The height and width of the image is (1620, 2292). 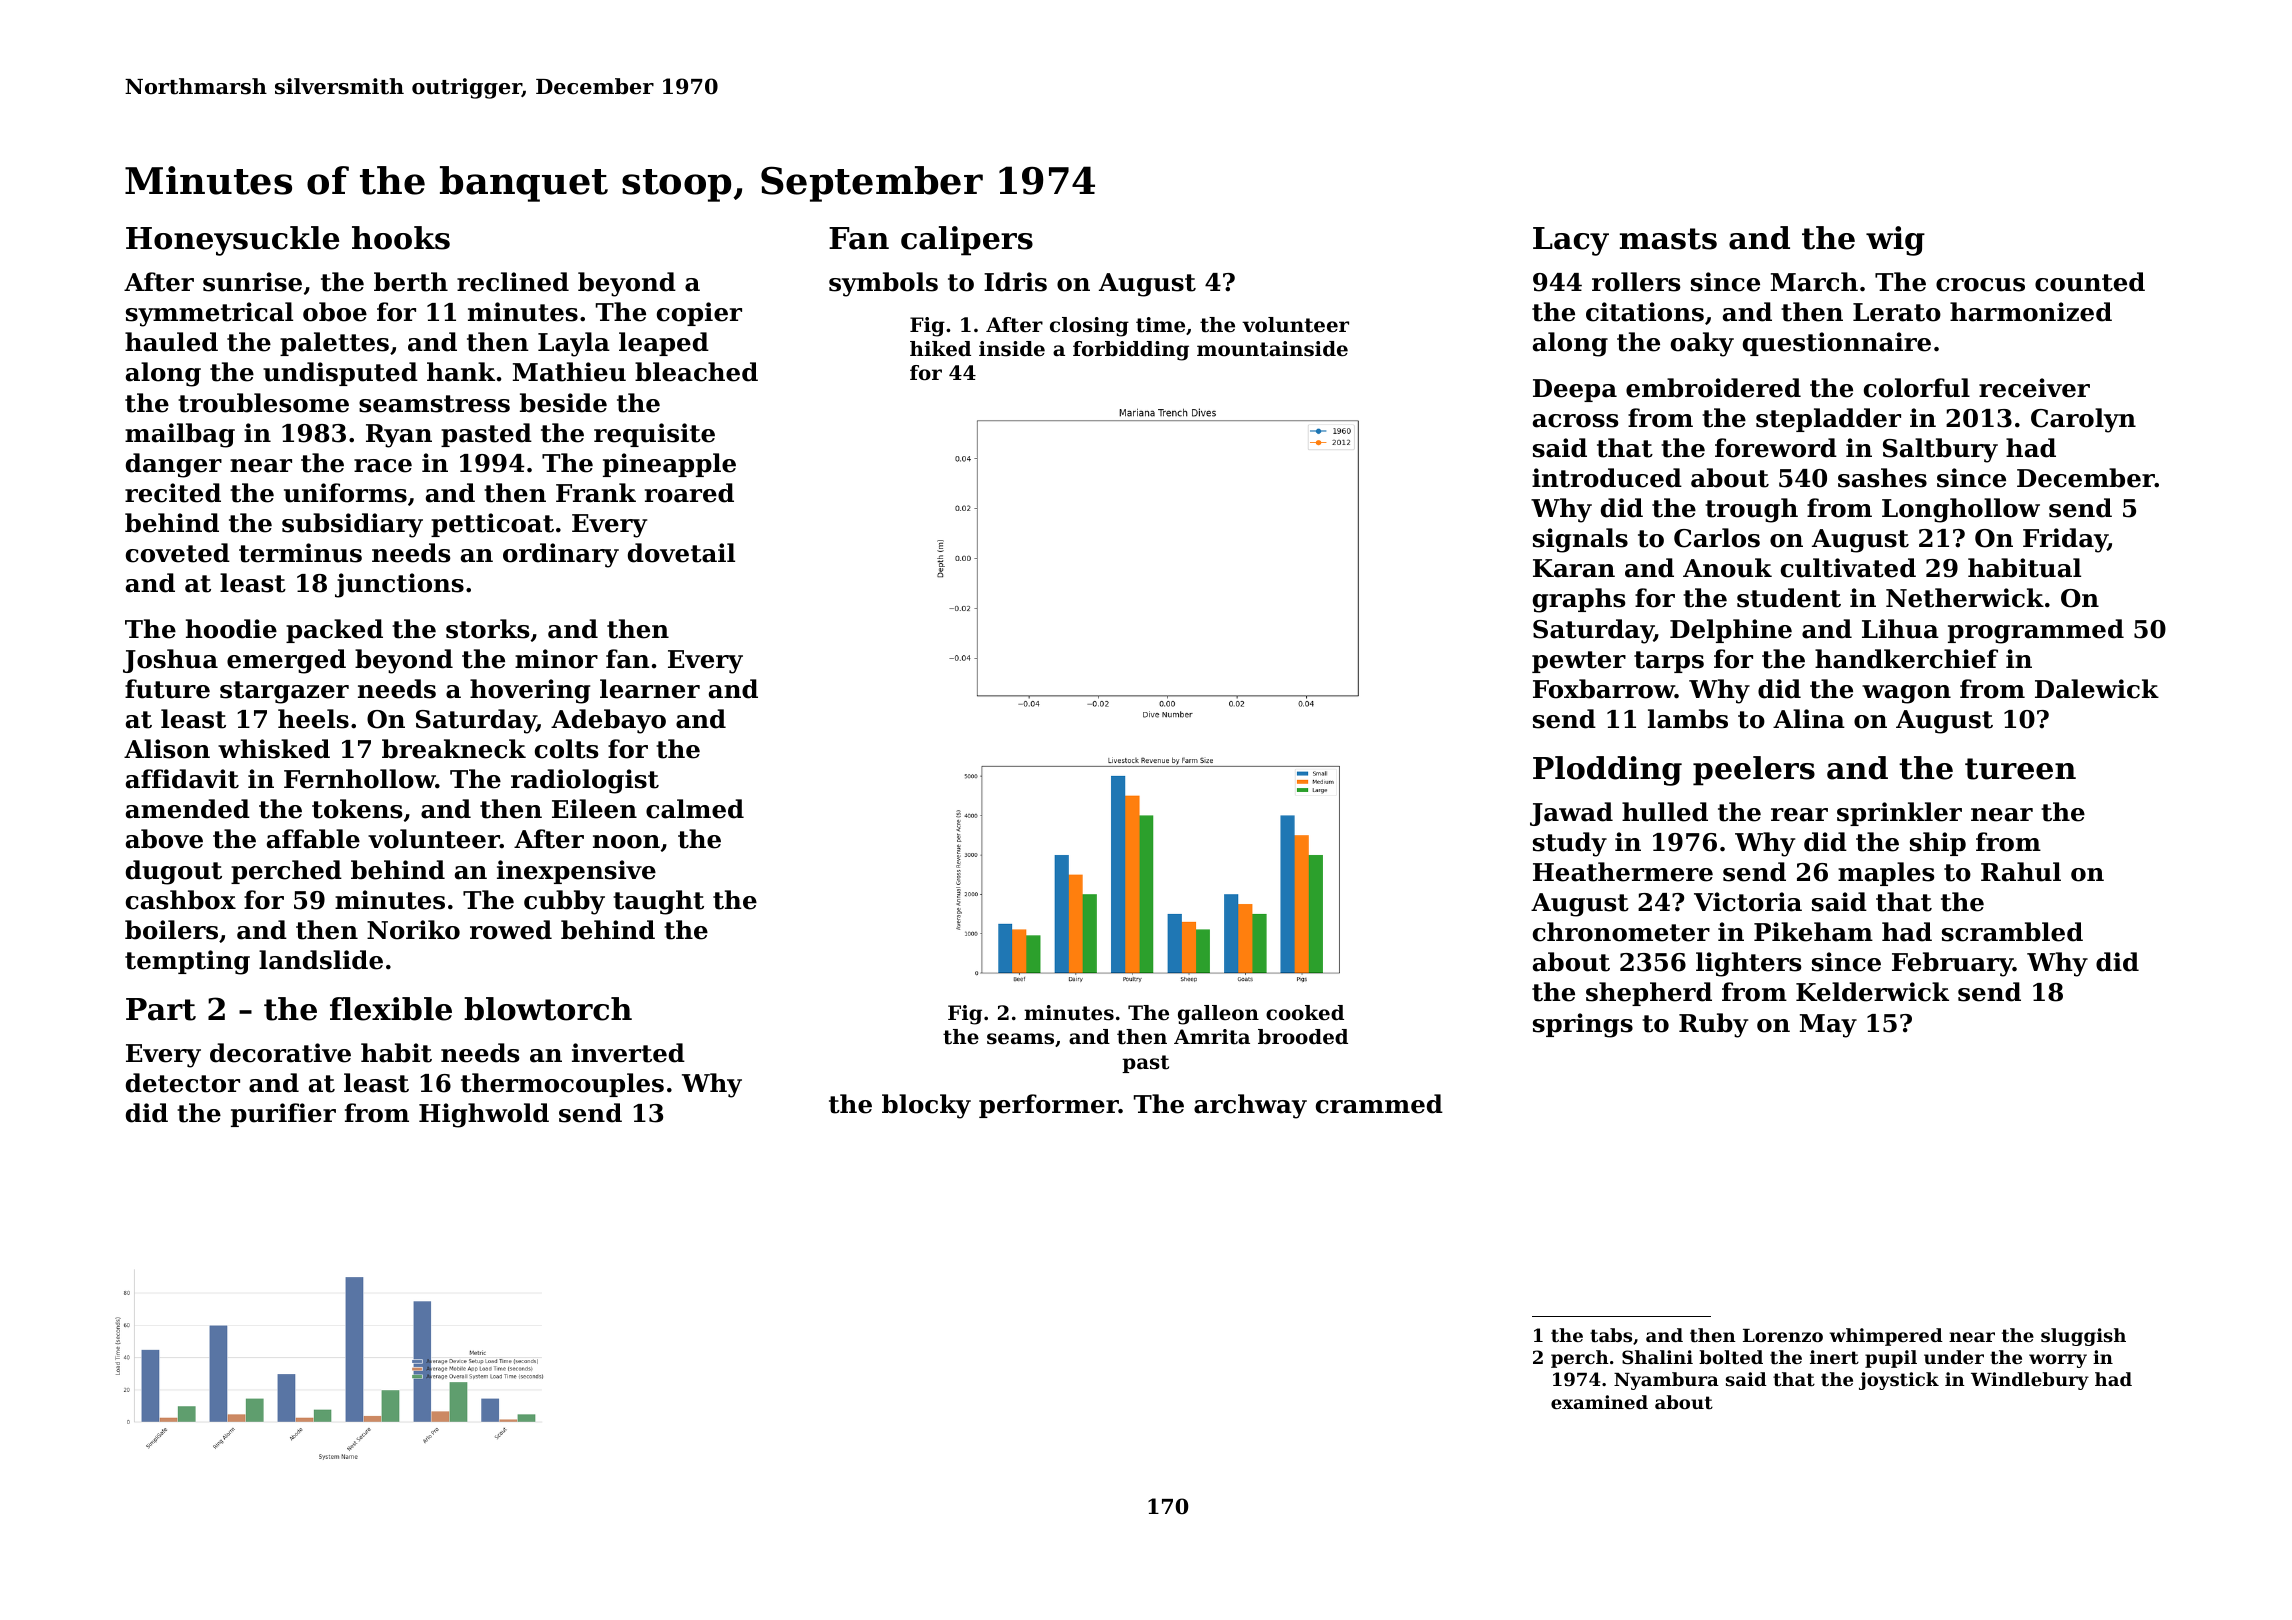 I want to click on Honeysuckle, so click(x=232, y=241).
